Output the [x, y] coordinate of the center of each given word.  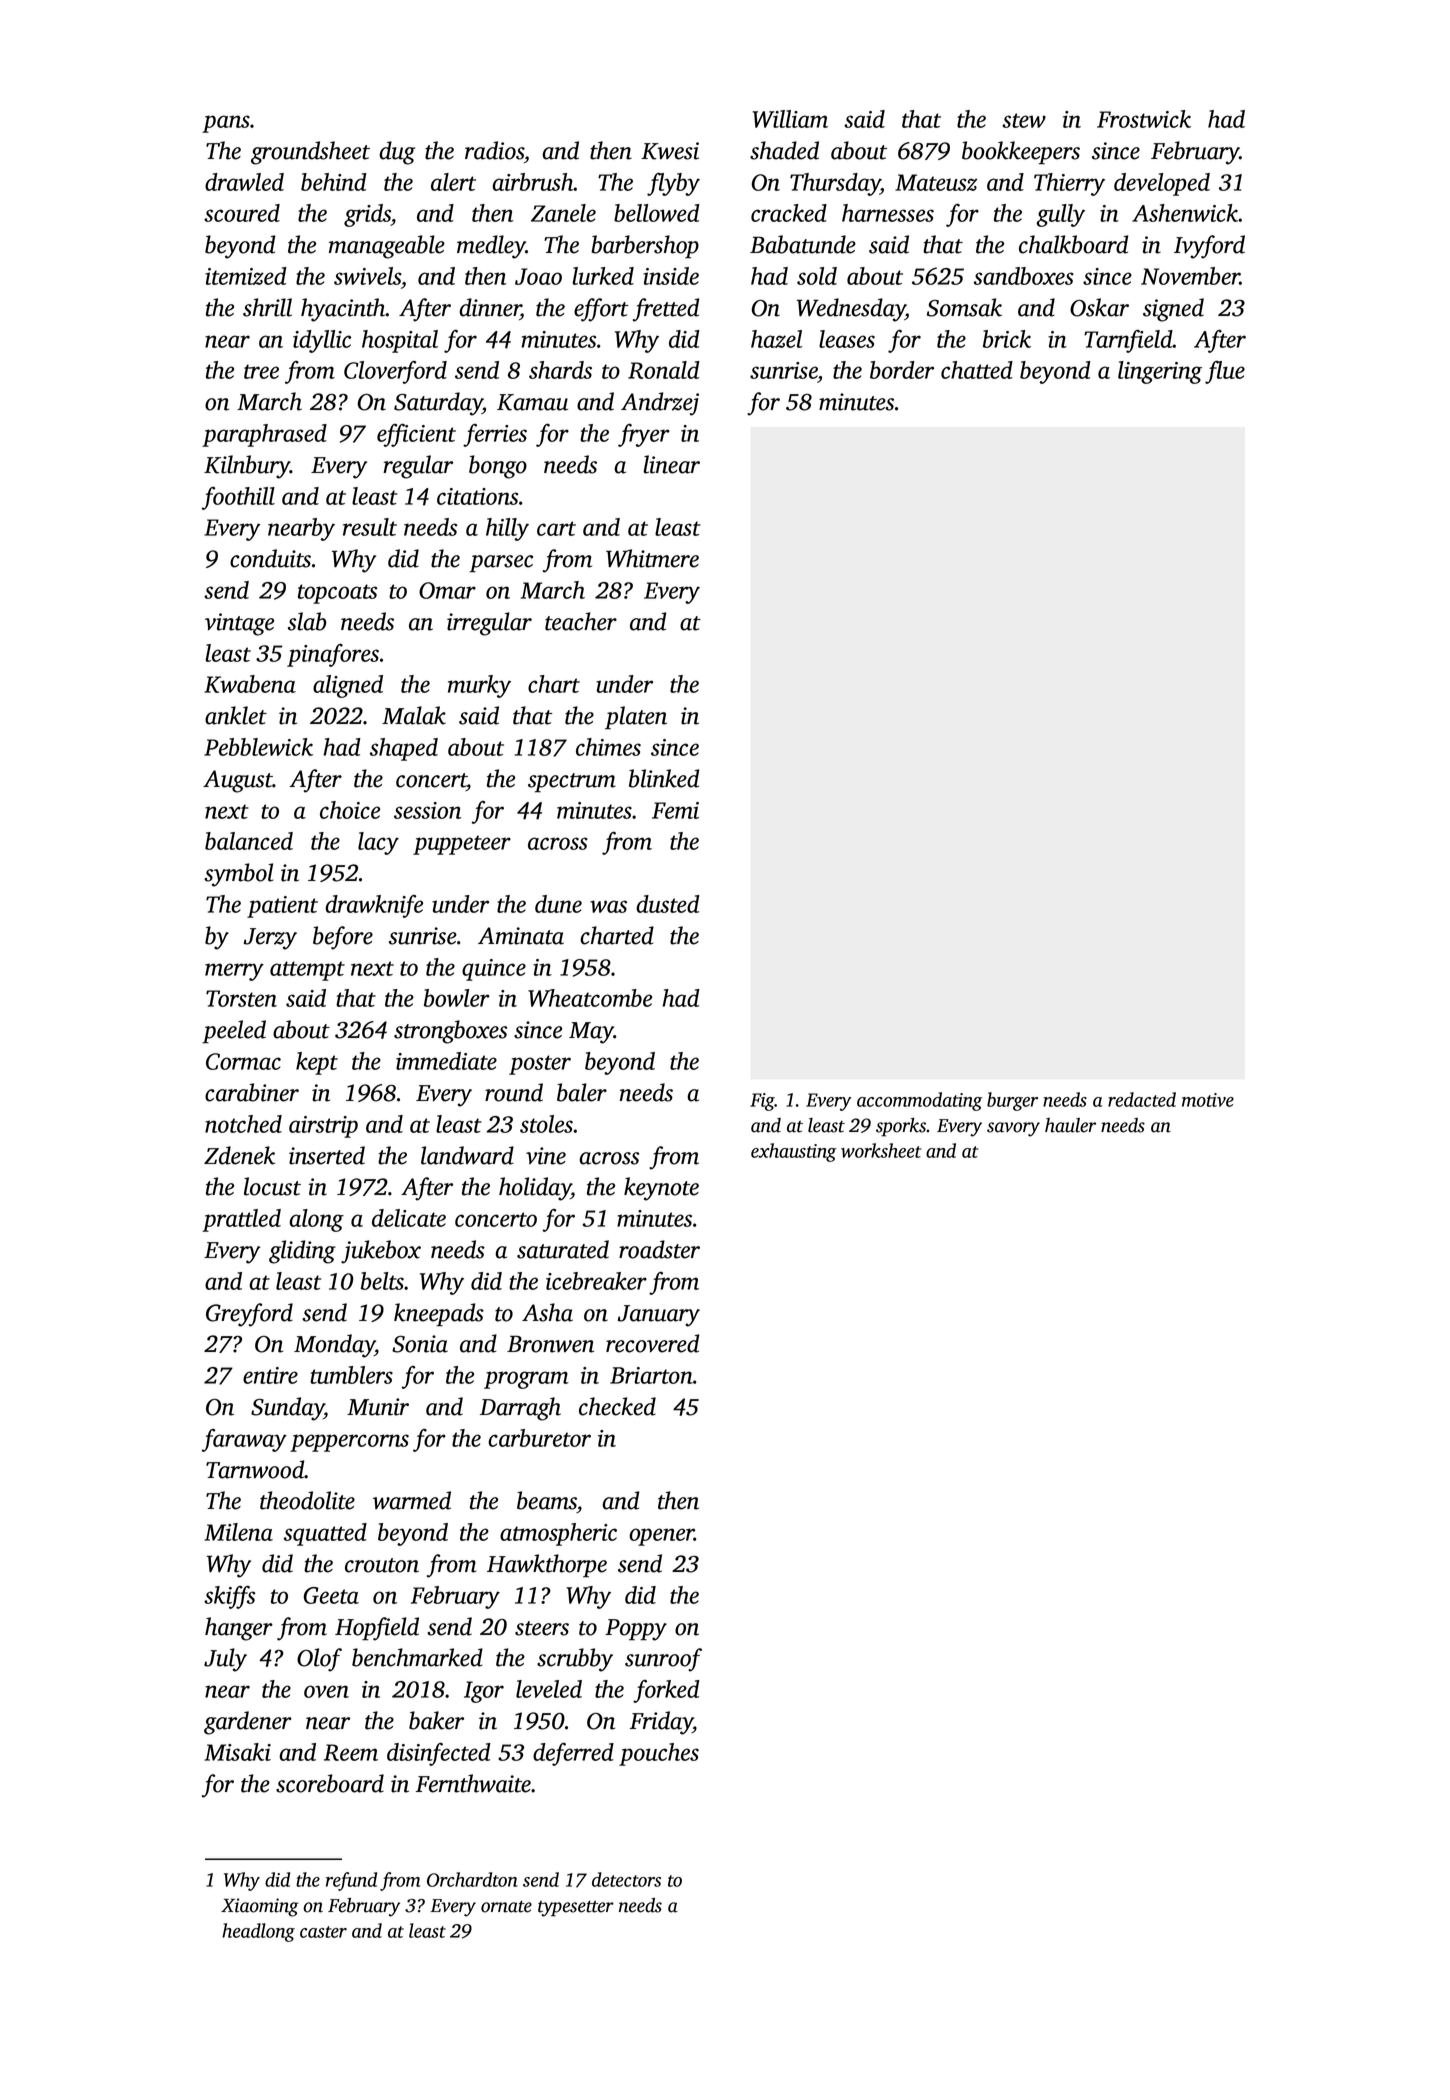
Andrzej [660, 404]
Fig [762, 1102]
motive [1208, 1100]
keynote [661, 1189]
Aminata [521, 936]
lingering [1160, 372]
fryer [644, 435]
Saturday [438, 404]
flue [1225, 372]
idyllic [322, 341]
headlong [258, 1932]
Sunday [287, 1409]
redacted [1142, 1099]
